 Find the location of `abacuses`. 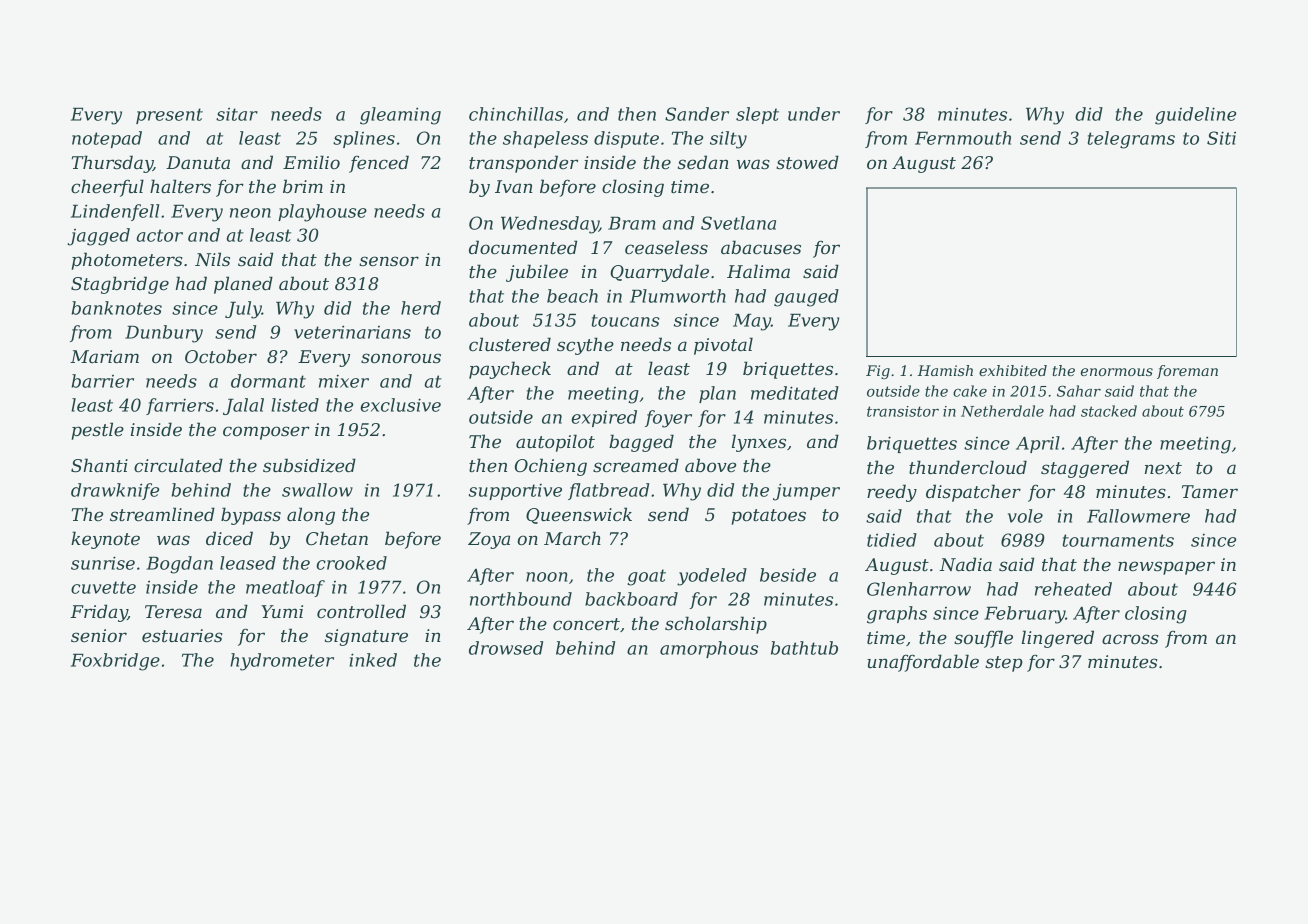

abacuses is located at coordinates (761, 247).
